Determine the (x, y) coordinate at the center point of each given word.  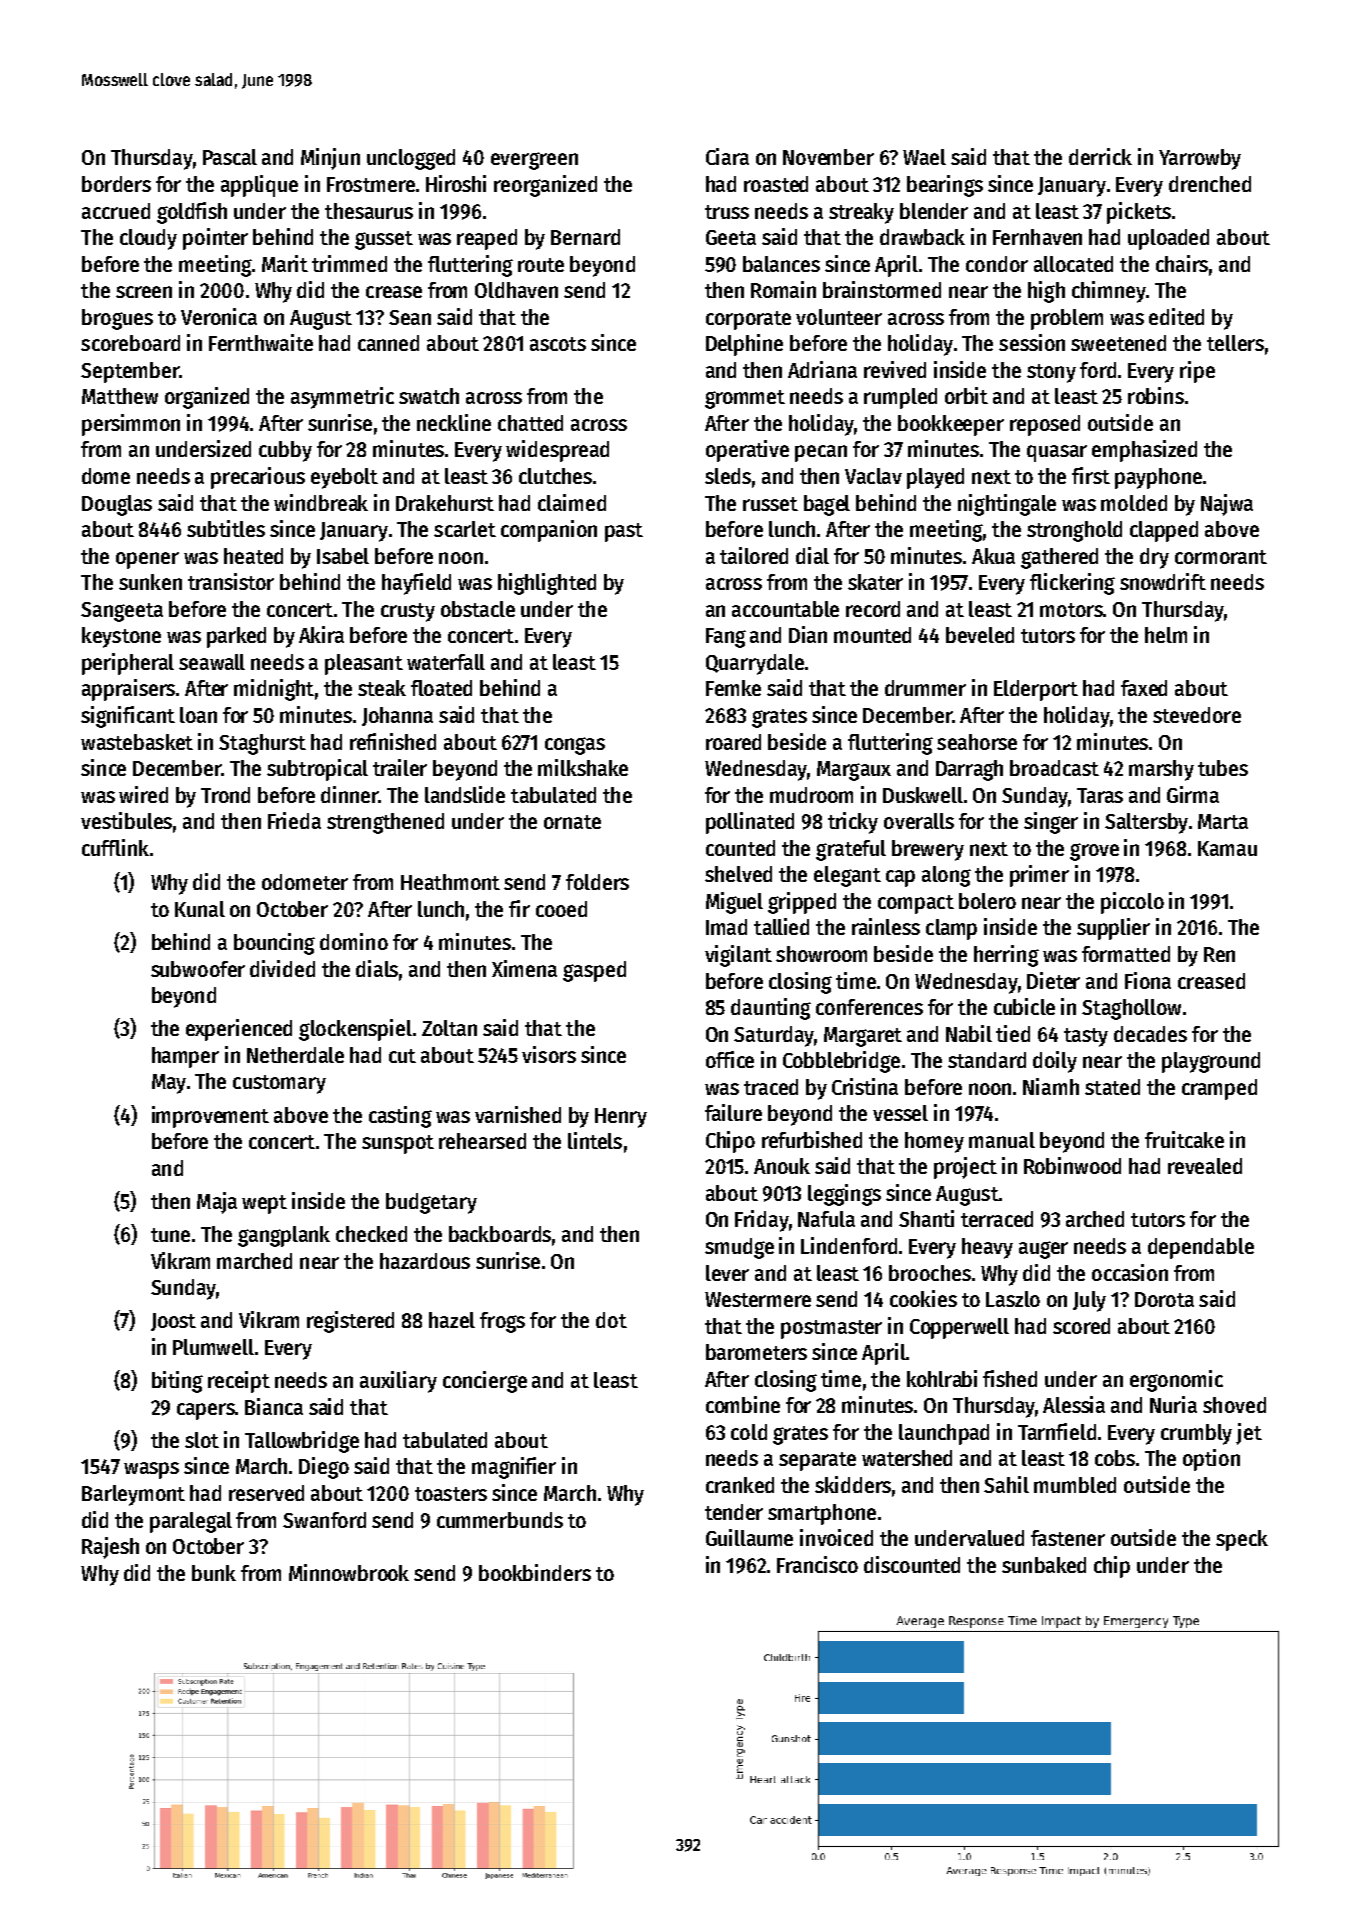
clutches (555, 476)
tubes (1223, 768)
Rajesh (110, 1548)
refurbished (812, 1139)
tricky (853, 823)
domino (354, 941)
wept (264, 1204)
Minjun (330, 159)
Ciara (727, 156)
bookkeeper (951, 425)
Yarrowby (1200, 159)
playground (1211, 1062)
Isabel (343, 556)
